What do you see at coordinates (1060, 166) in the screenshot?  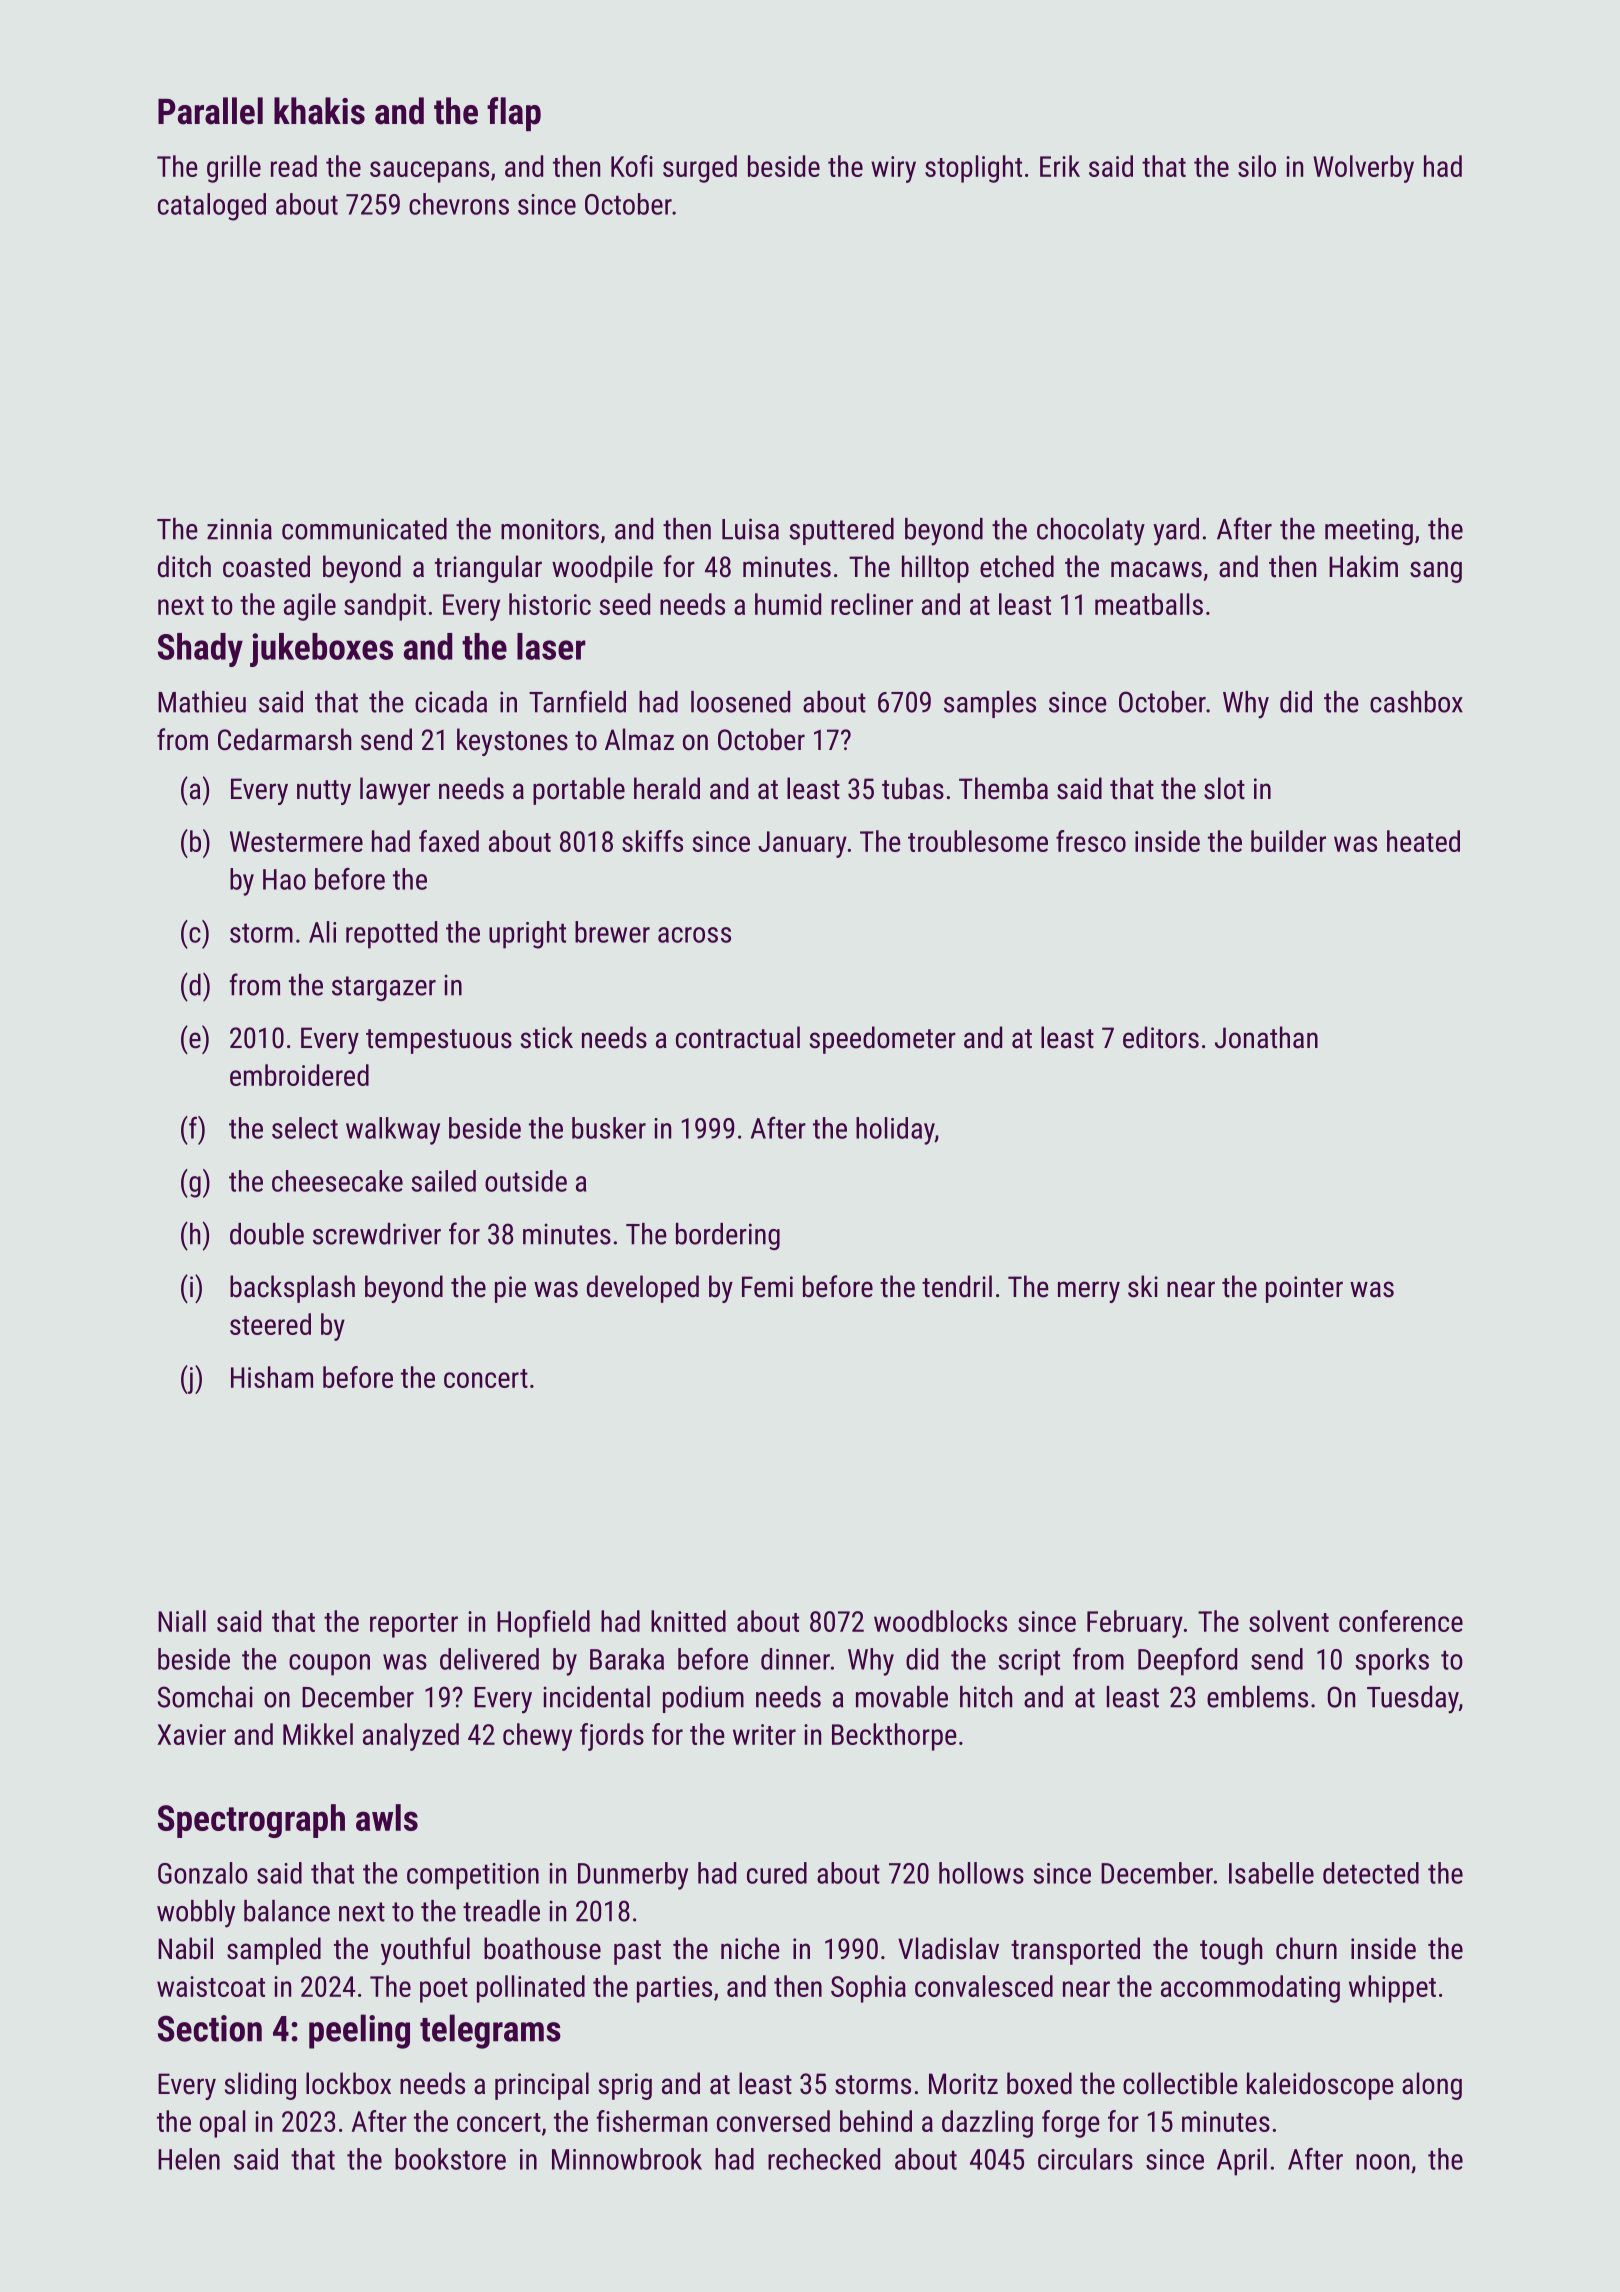 I see `Erik` at bounding box center [1060, 166].
